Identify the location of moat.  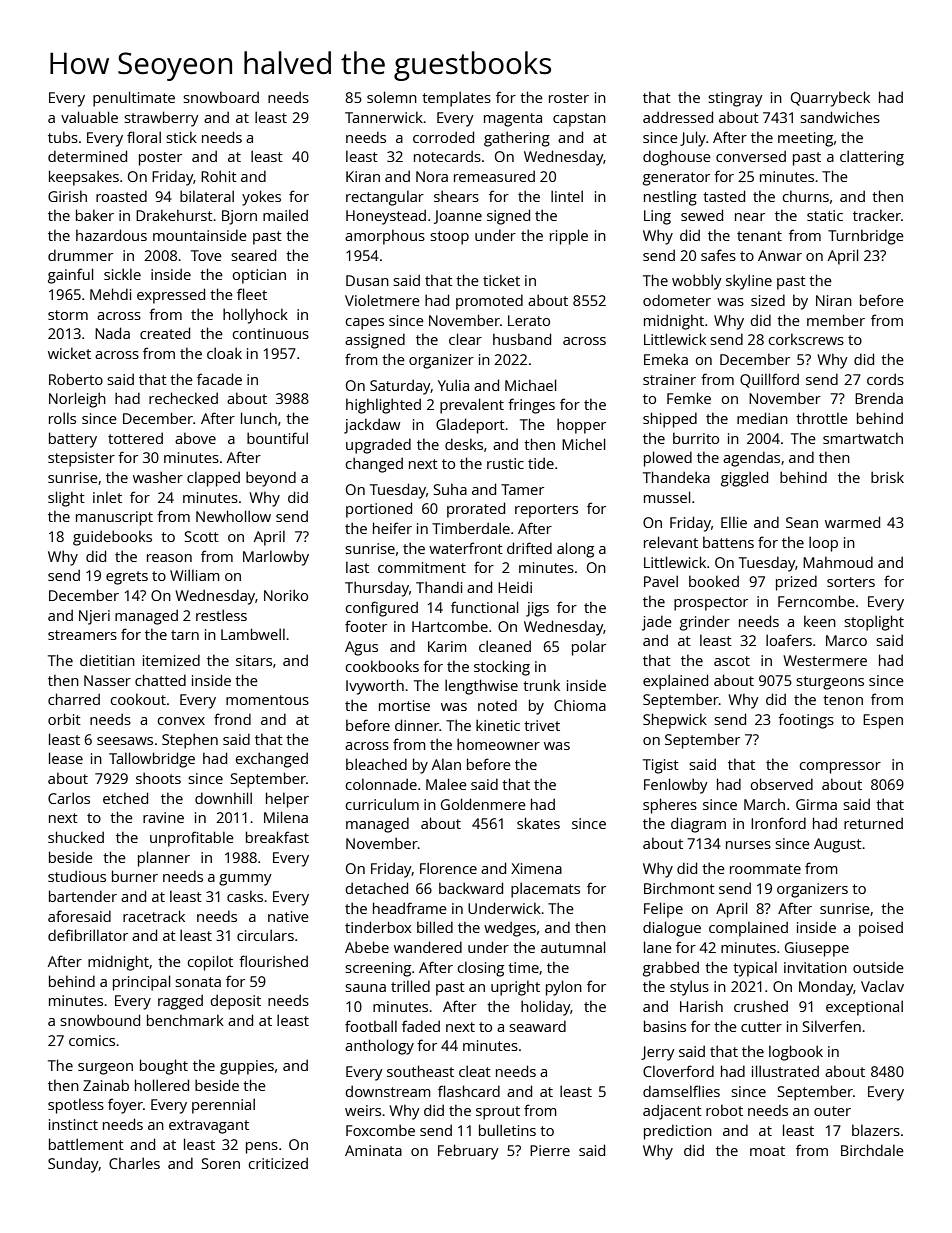
(767, 1151).
